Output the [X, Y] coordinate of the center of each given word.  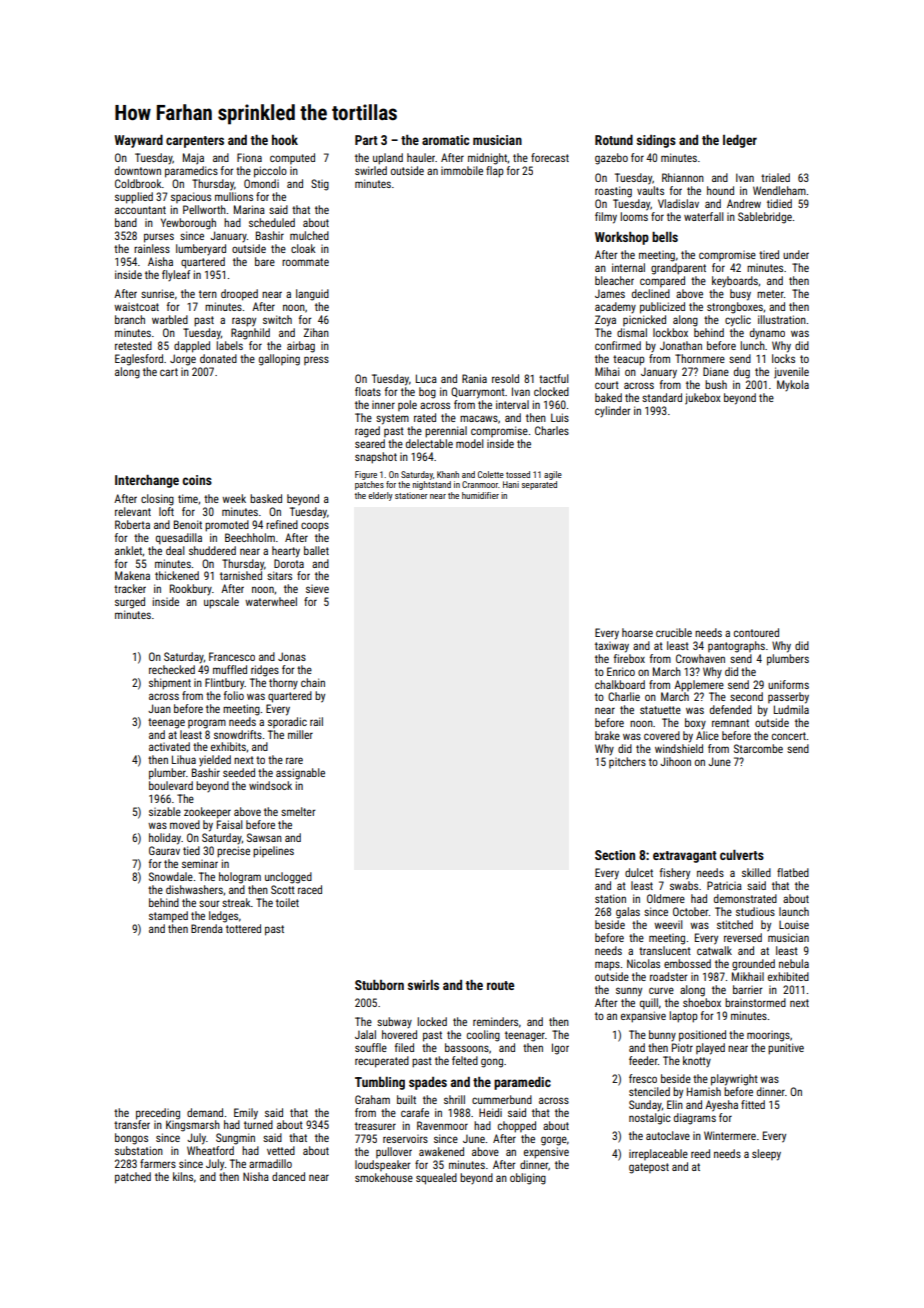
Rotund [614, 140]
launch [794, 911]
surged [130, 603]
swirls [423, 985]
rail [316, 721]
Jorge [183, 360]
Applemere [699, 686]
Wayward [138, 141]
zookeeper [207, 813]
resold [505, 378]
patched [133, 1178]
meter [770, 294]
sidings [656, 141]
